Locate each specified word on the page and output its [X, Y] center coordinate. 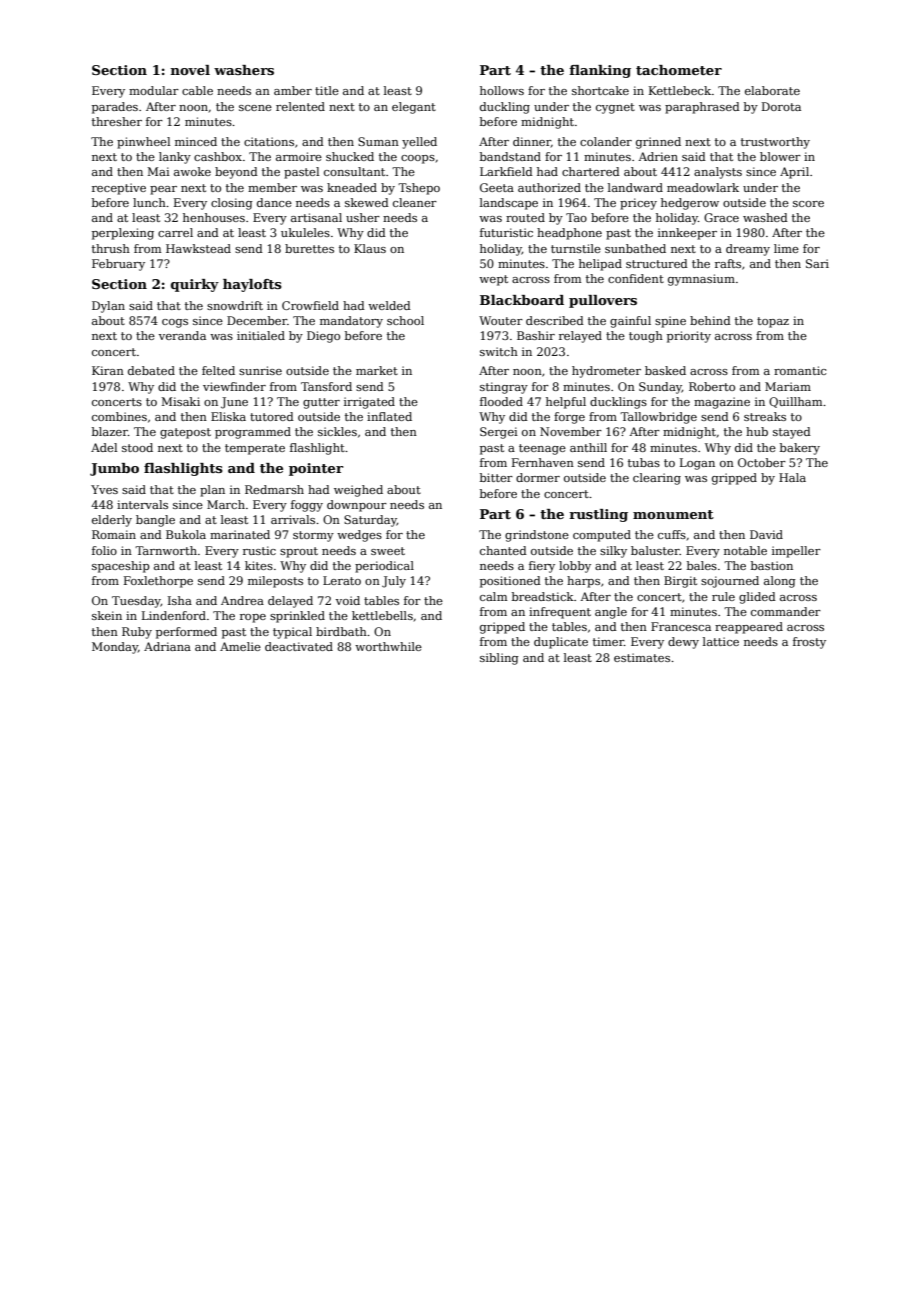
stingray [504, 388]
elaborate [772, 90]
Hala [792, 477]
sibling [499, 659]
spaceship [121, 567]
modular [154, 90]
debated [151, 370]
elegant [414, 108]
